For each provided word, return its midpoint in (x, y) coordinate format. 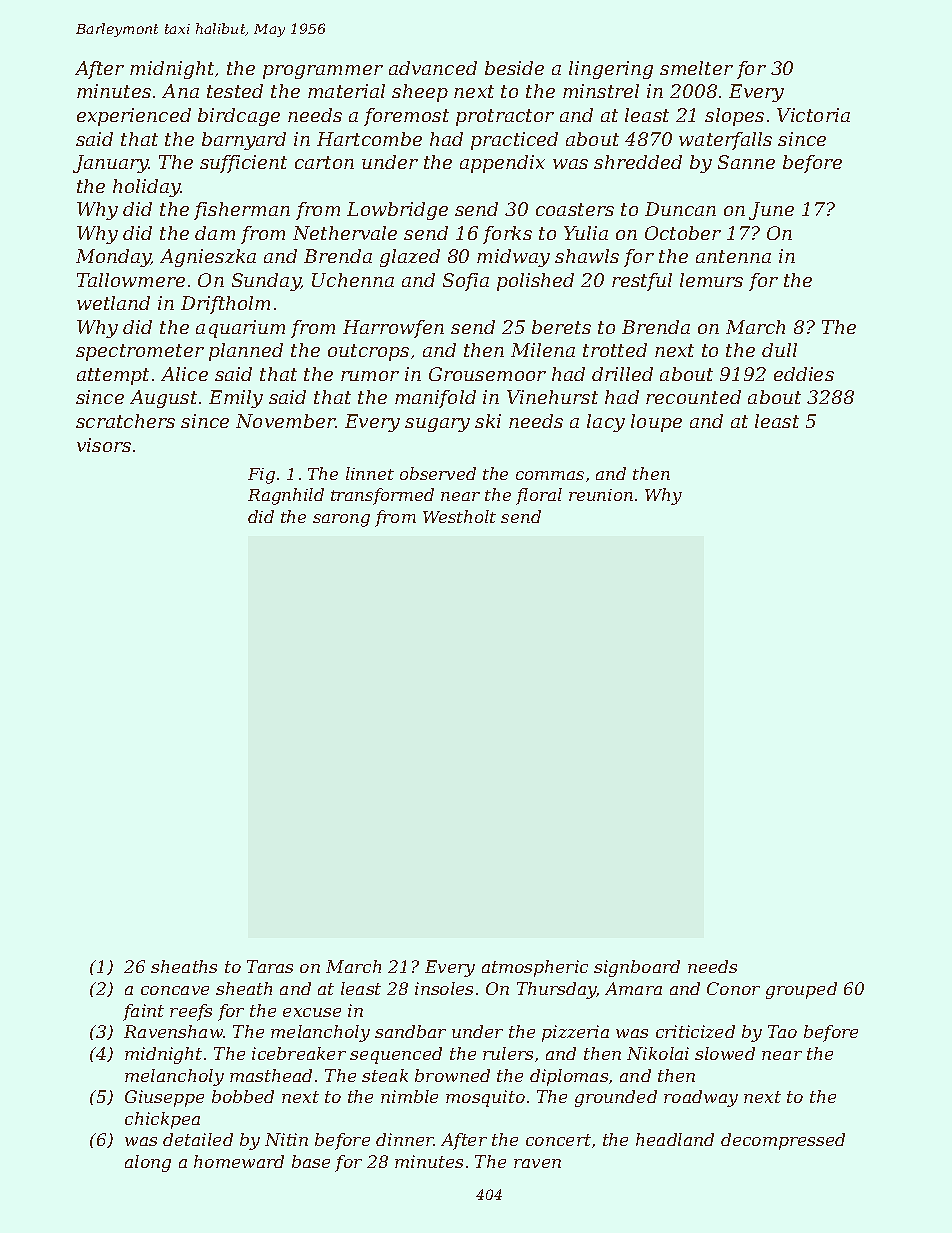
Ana (180, 91)
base (311, 1161)
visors (104, 445)
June (771, 211)
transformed (382, 496)
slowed (725, 1053)
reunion (601, 495)
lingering (611, 70)
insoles (444, 988)
